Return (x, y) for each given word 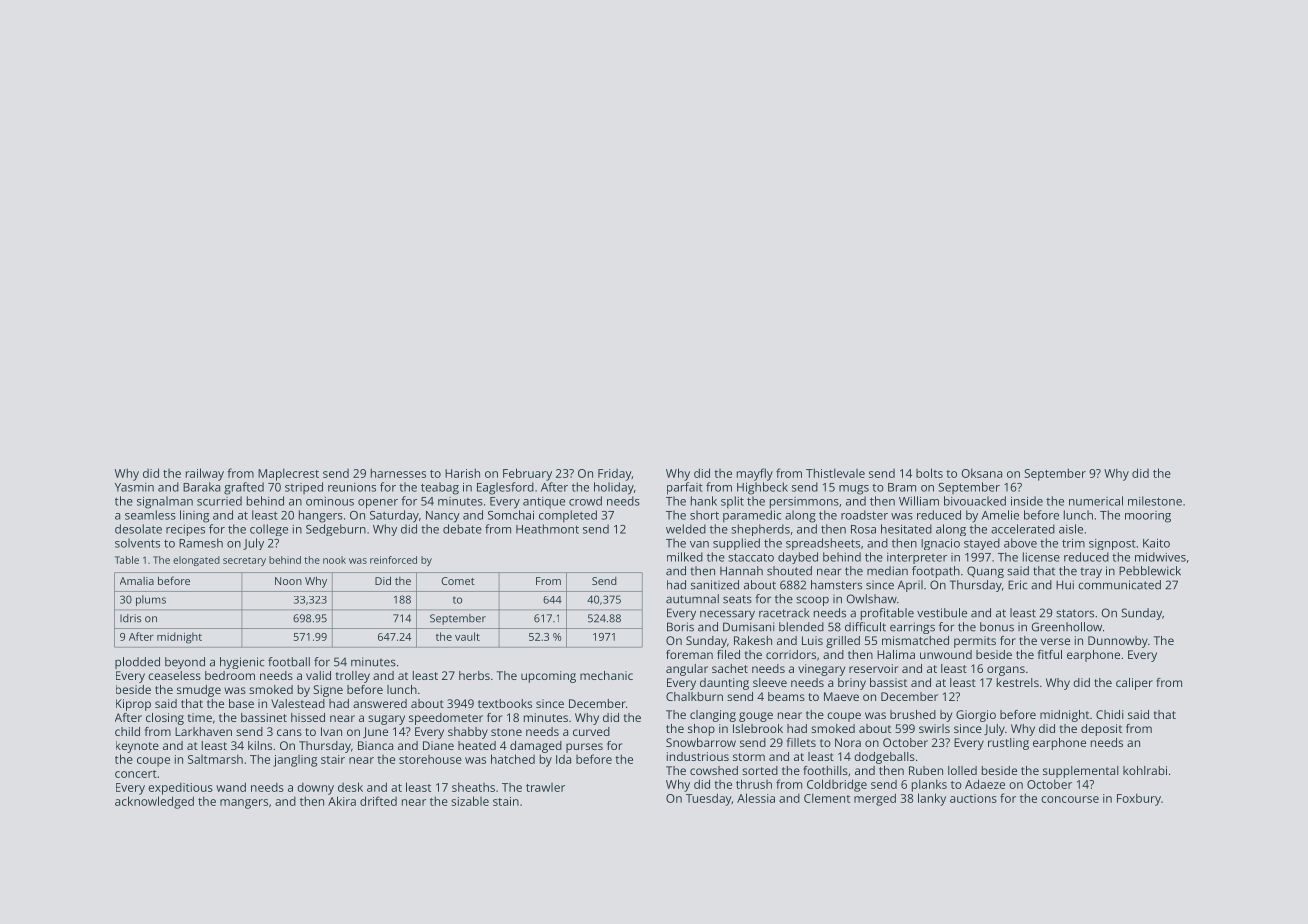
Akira (342, 801)
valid (318, 675)
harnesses (398, 473)
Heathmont (547, 529)
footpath (936, 572)
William (919, 501)
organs (1006, 671)
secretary (244, 561)
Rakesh (753, 640)
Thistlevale (835, 473)
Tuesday (709, 799)
